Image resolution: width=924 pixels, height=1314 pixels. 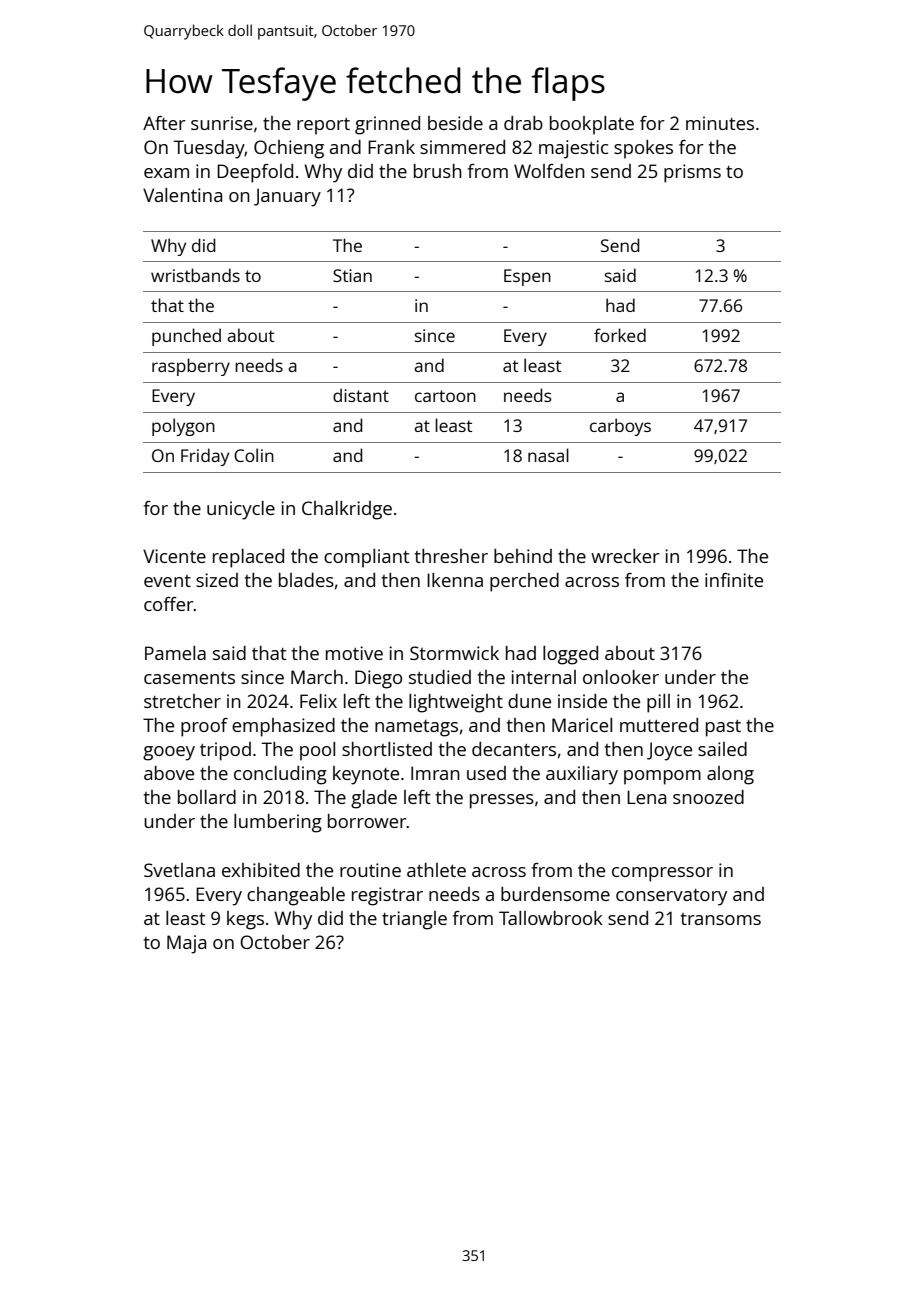 What do you see at coordinates (347, 510) in the document?
I see `Chalkridge` at bounding box center [347, 510].
